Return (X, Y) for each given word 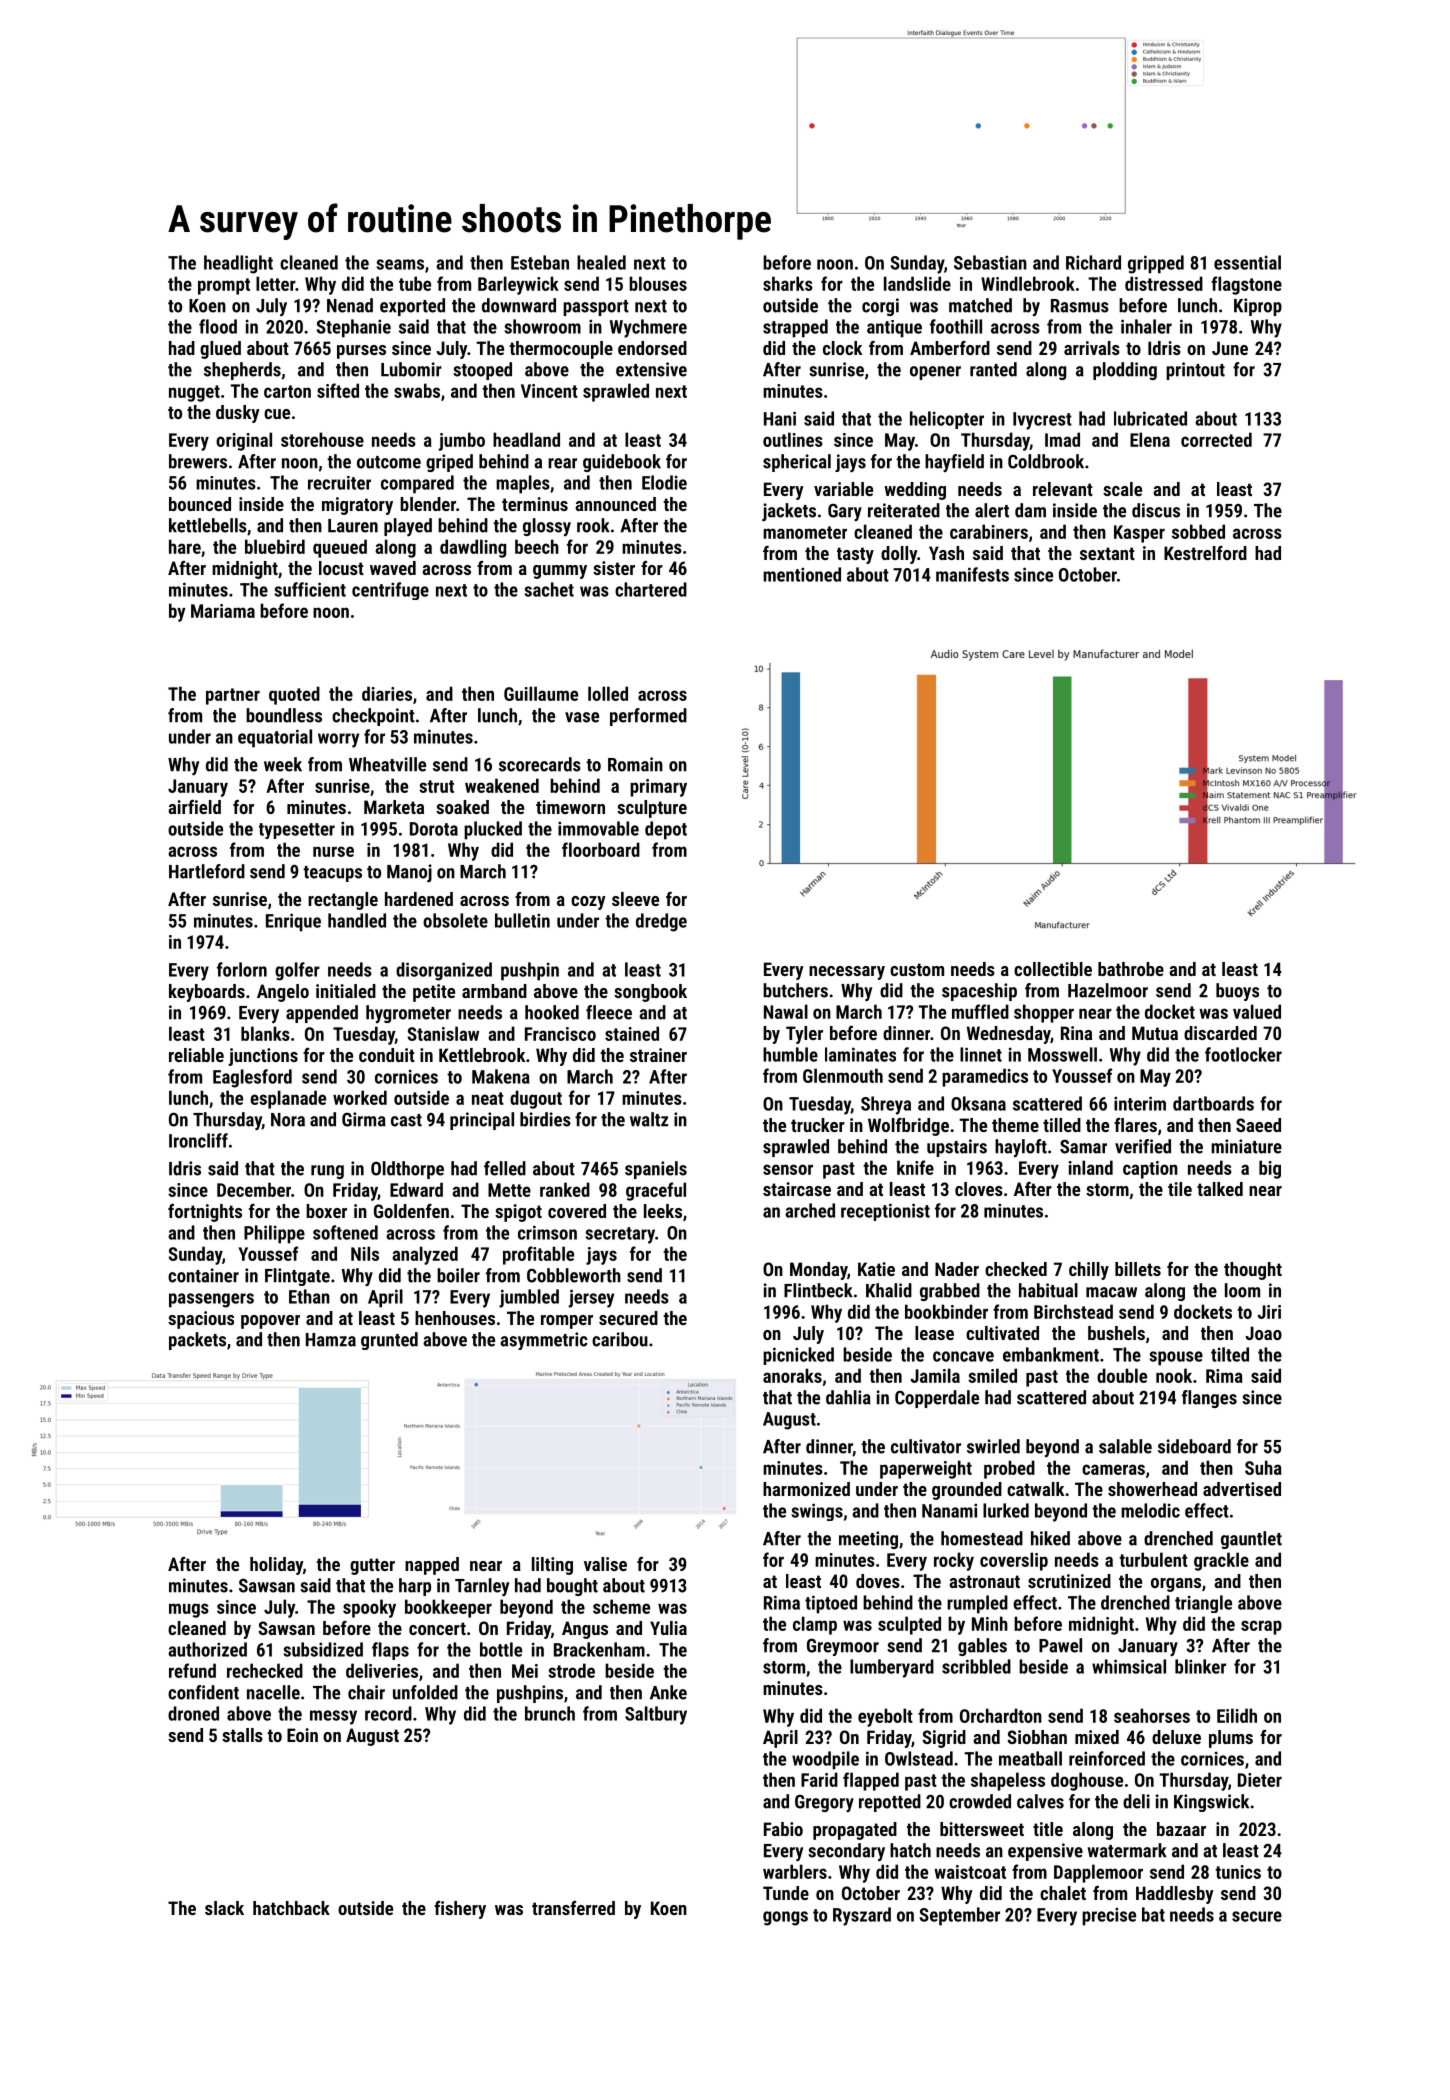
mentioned (802, 574)
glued (220, 350)
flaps (390, 1651)
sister (614, 568)
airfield (194, 807)
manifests (972, 574)
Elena (1150, 439)
